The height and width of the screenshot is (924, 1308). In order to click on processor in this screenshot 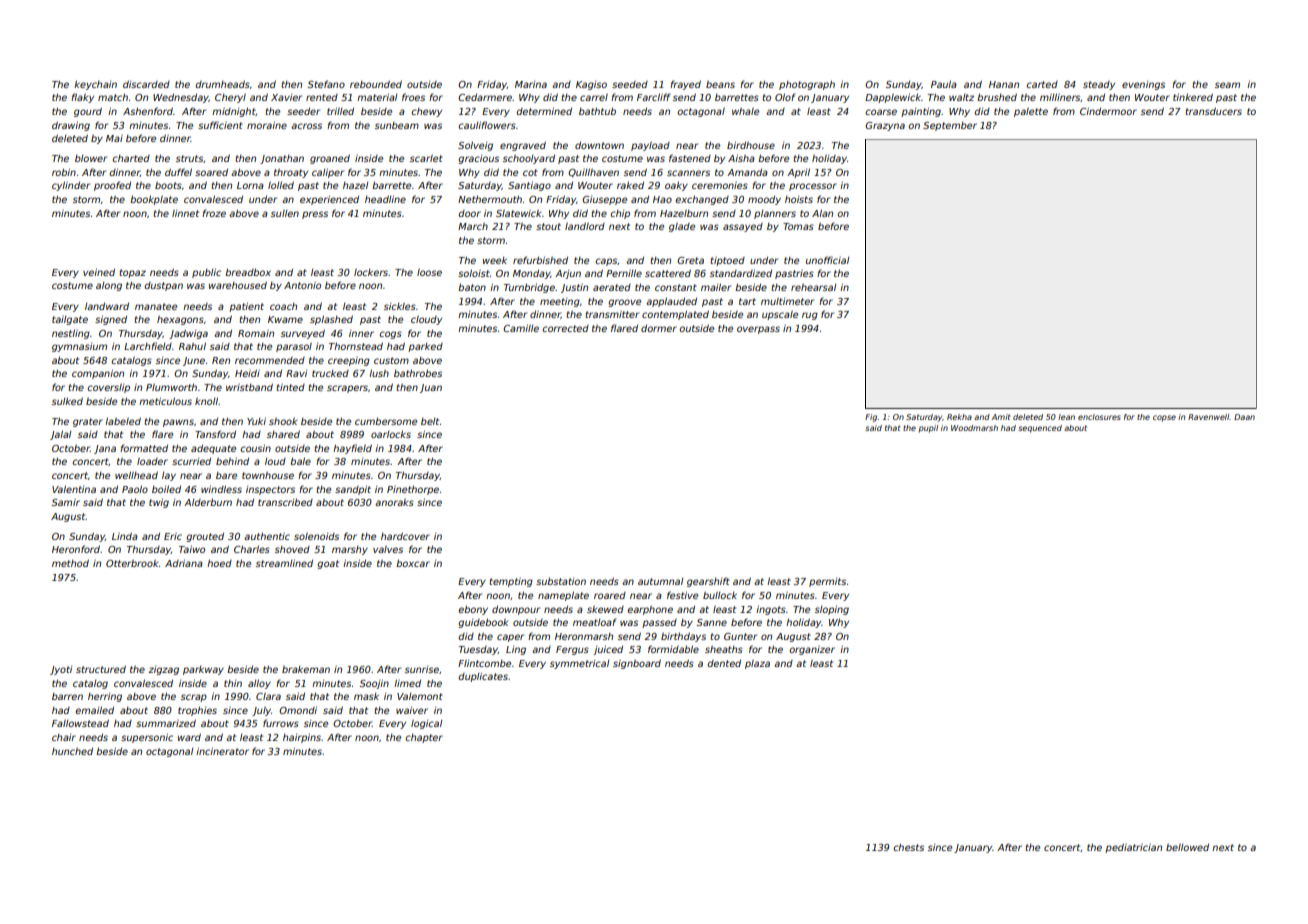, I will do `click(813, 187)`.
